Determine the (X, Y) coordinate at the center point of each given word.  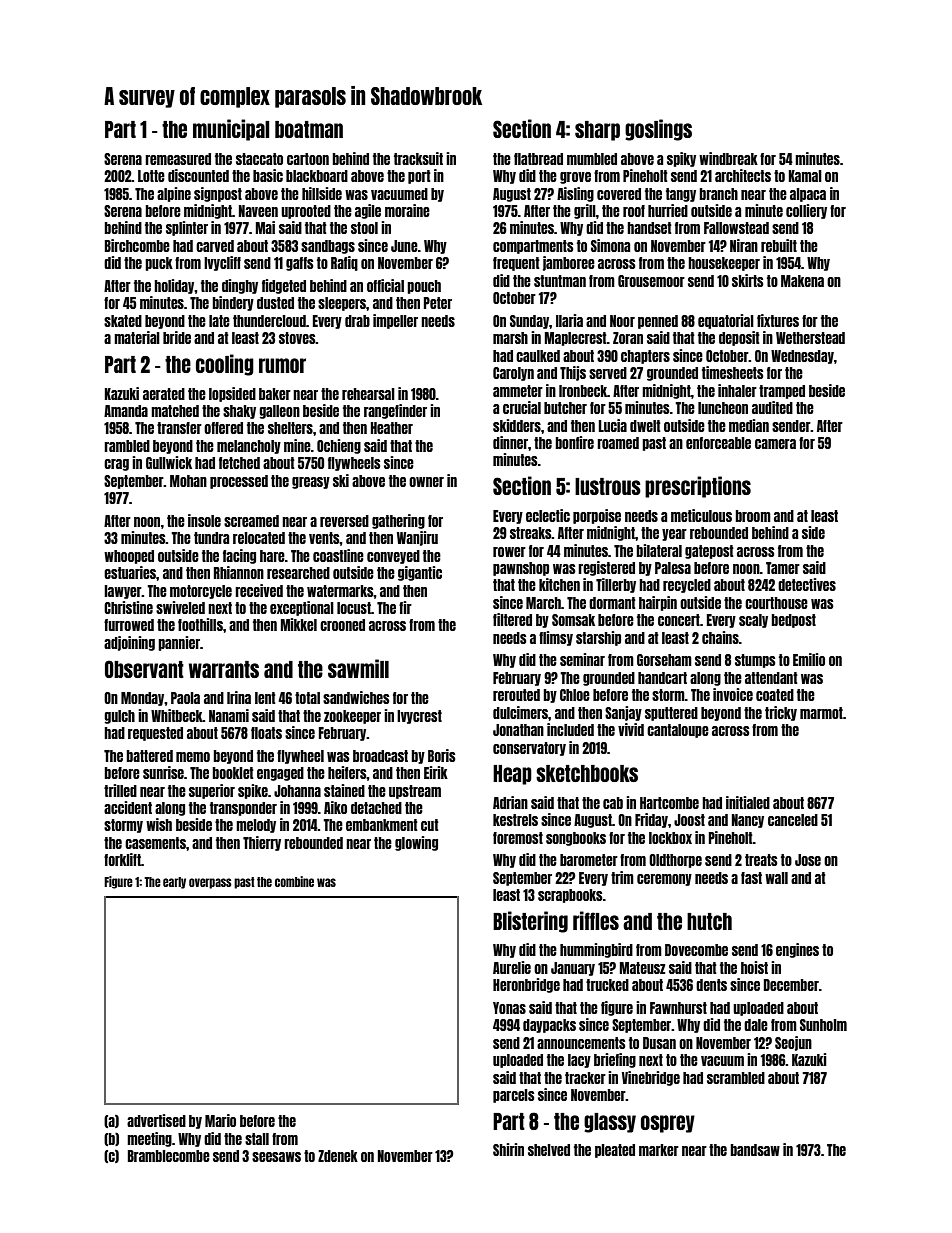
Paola (185, 698)
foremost (518, 838)
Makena (802, 281)
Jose (808, 860)
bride (177, 337)
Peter (438, 303)
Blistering (530, 922)
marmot (821, 713)
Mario (220, 1120)
